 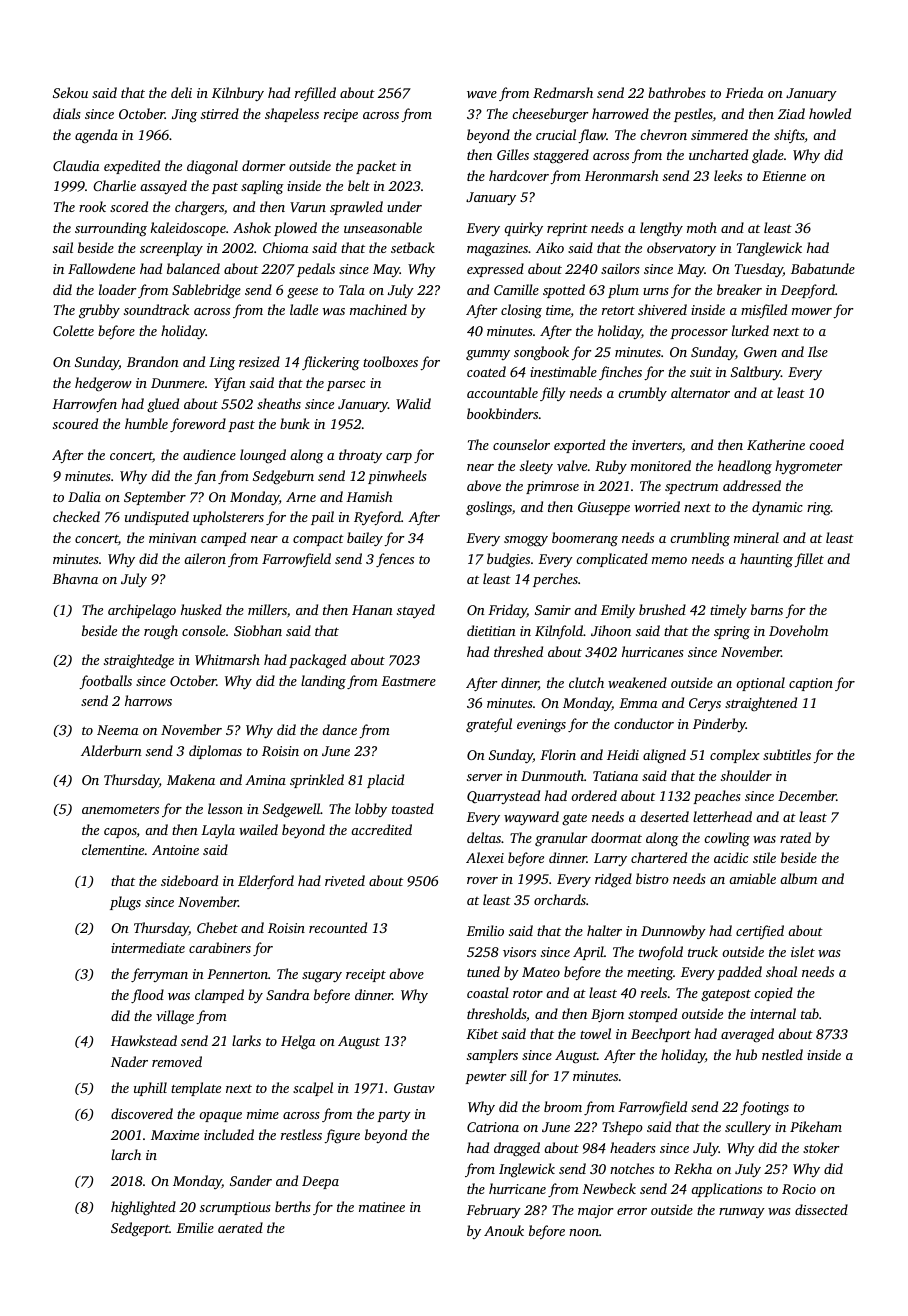 What do you see at coordinates (195, 1227) in the screenshot?
I see `Emilie` at bounding box center [195, 1227].
